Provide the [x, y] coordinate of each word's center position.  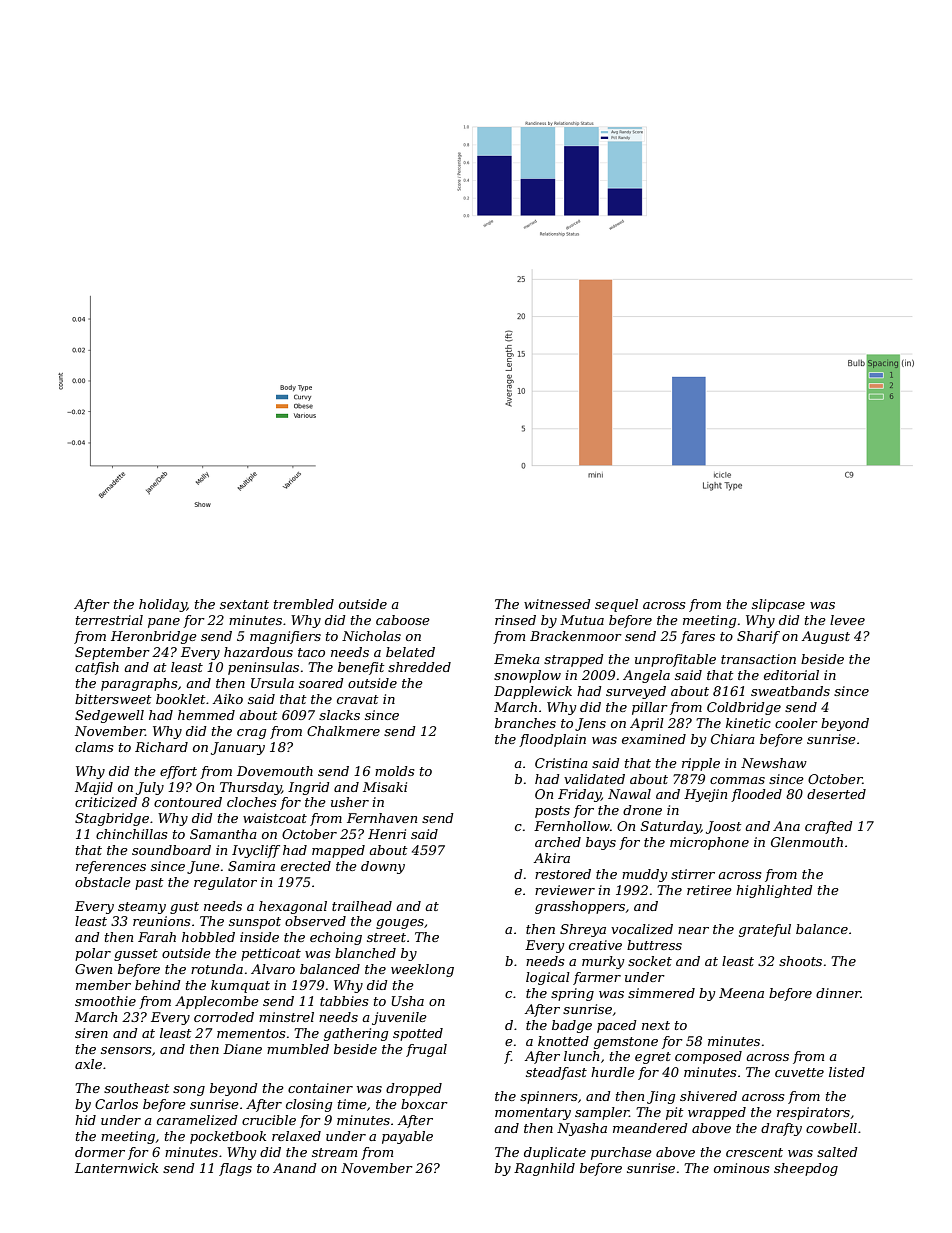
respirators [813, 1113]
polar [93, 954]
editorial [791, 675]
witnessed [557, 604]
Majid [94, 788]
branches [525, 723]
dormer [100, 1152]
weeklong [422, 970]
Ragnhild [544, 1169]
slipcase [778, 605]
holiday [163, 605]
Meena [741, 993]
